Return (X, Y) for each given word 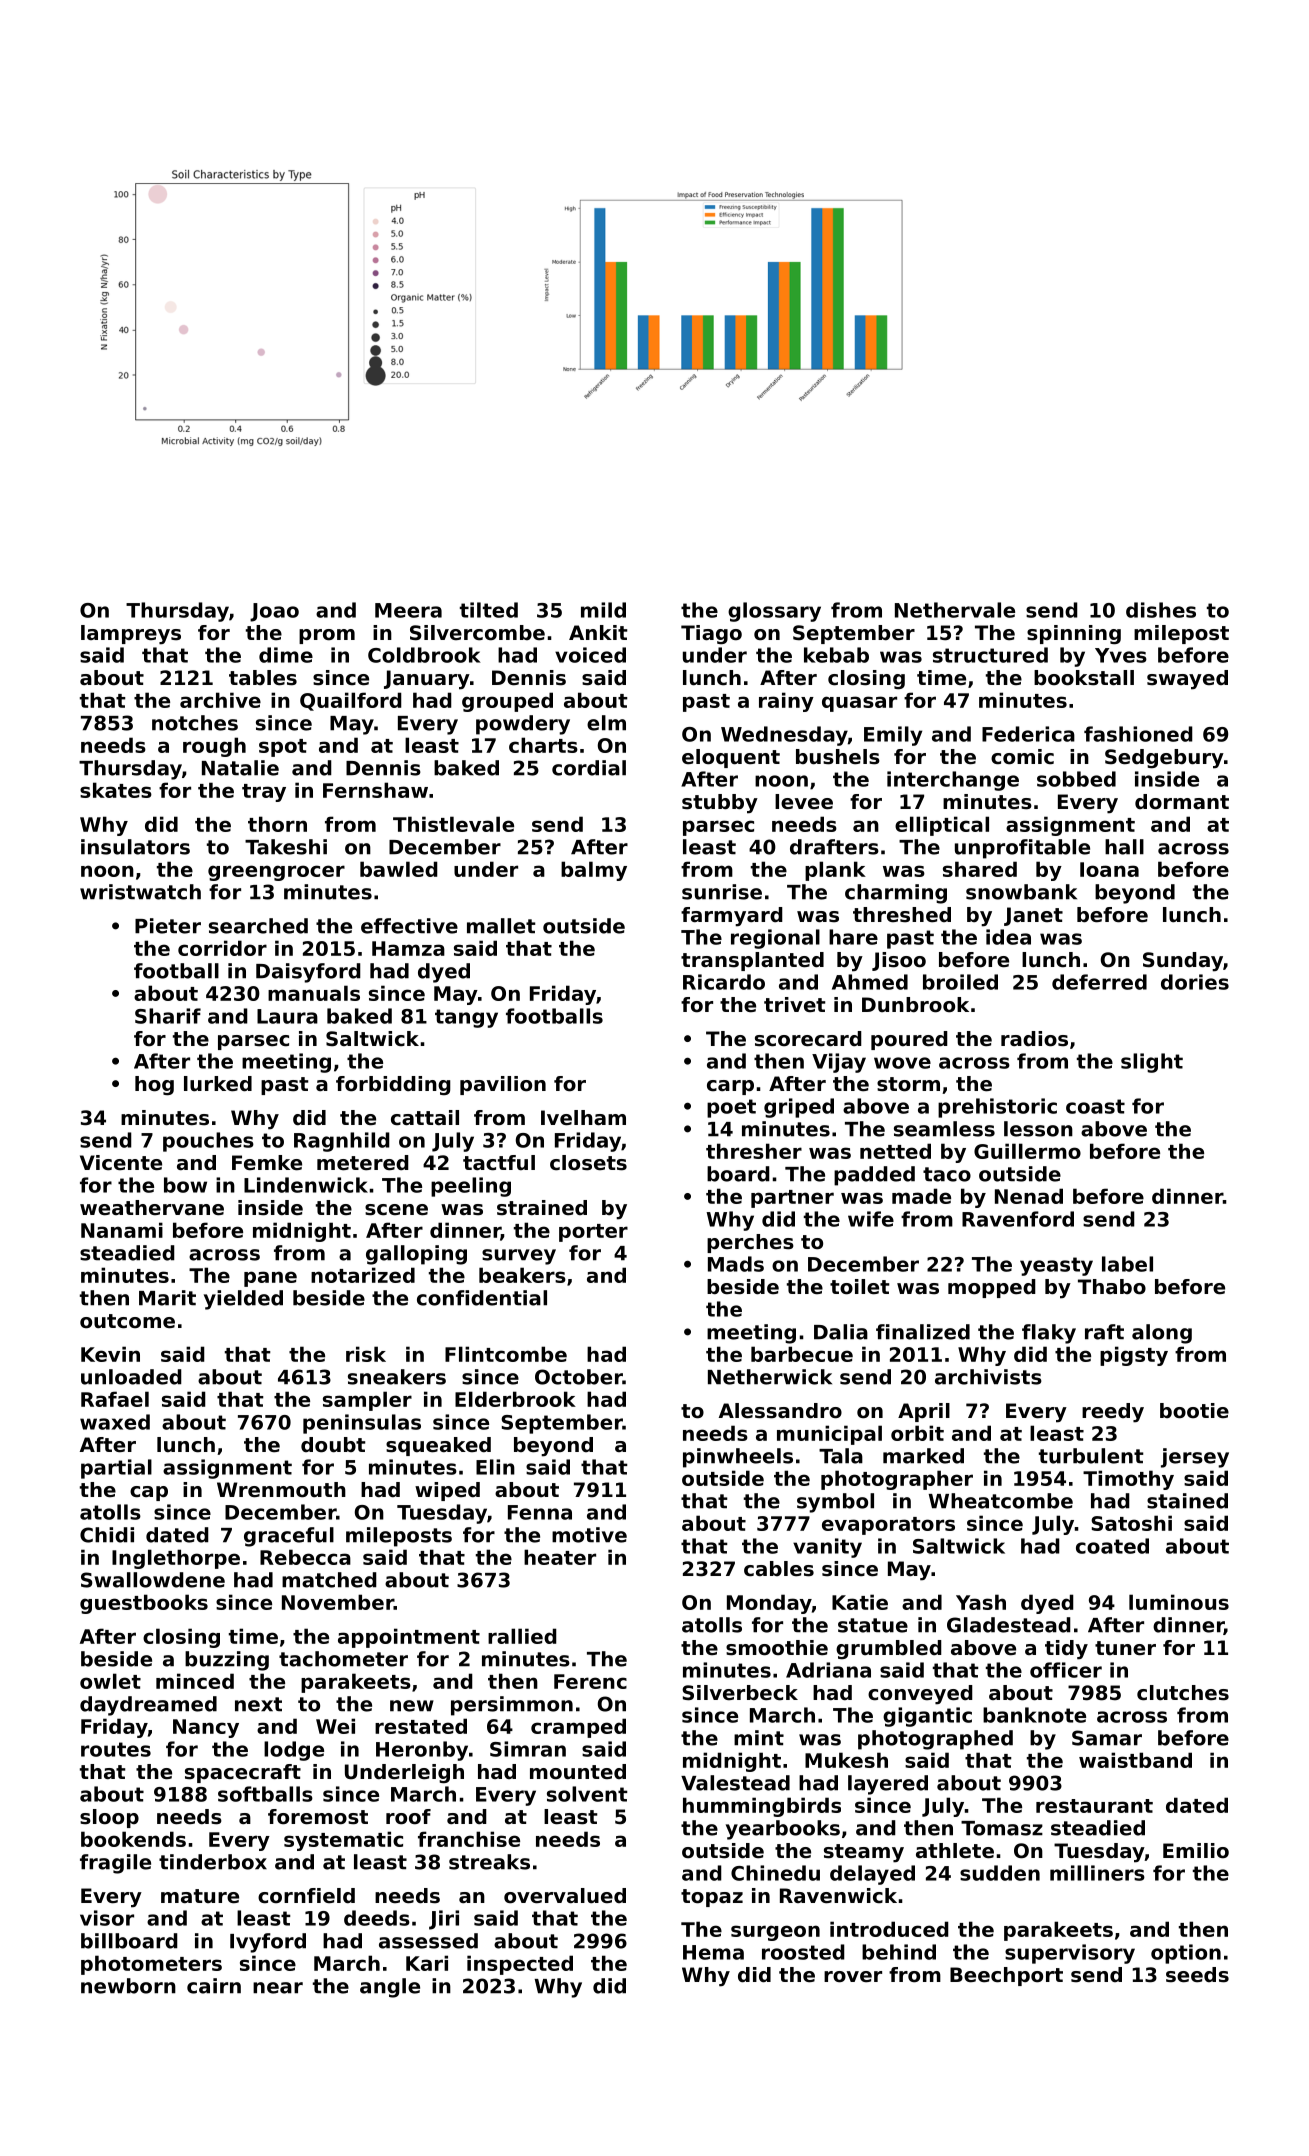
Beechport (1006, 1976)
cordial (589, 768)
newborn (128, 1986)
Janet (1033, 916)
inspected (520, 1965)
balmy (594, 871)
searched (258, 926)
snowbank (1021, 892)
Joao (274, 612)
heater (560, 1557)
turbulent (1091, 1456)
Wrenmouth (281, 1490)
